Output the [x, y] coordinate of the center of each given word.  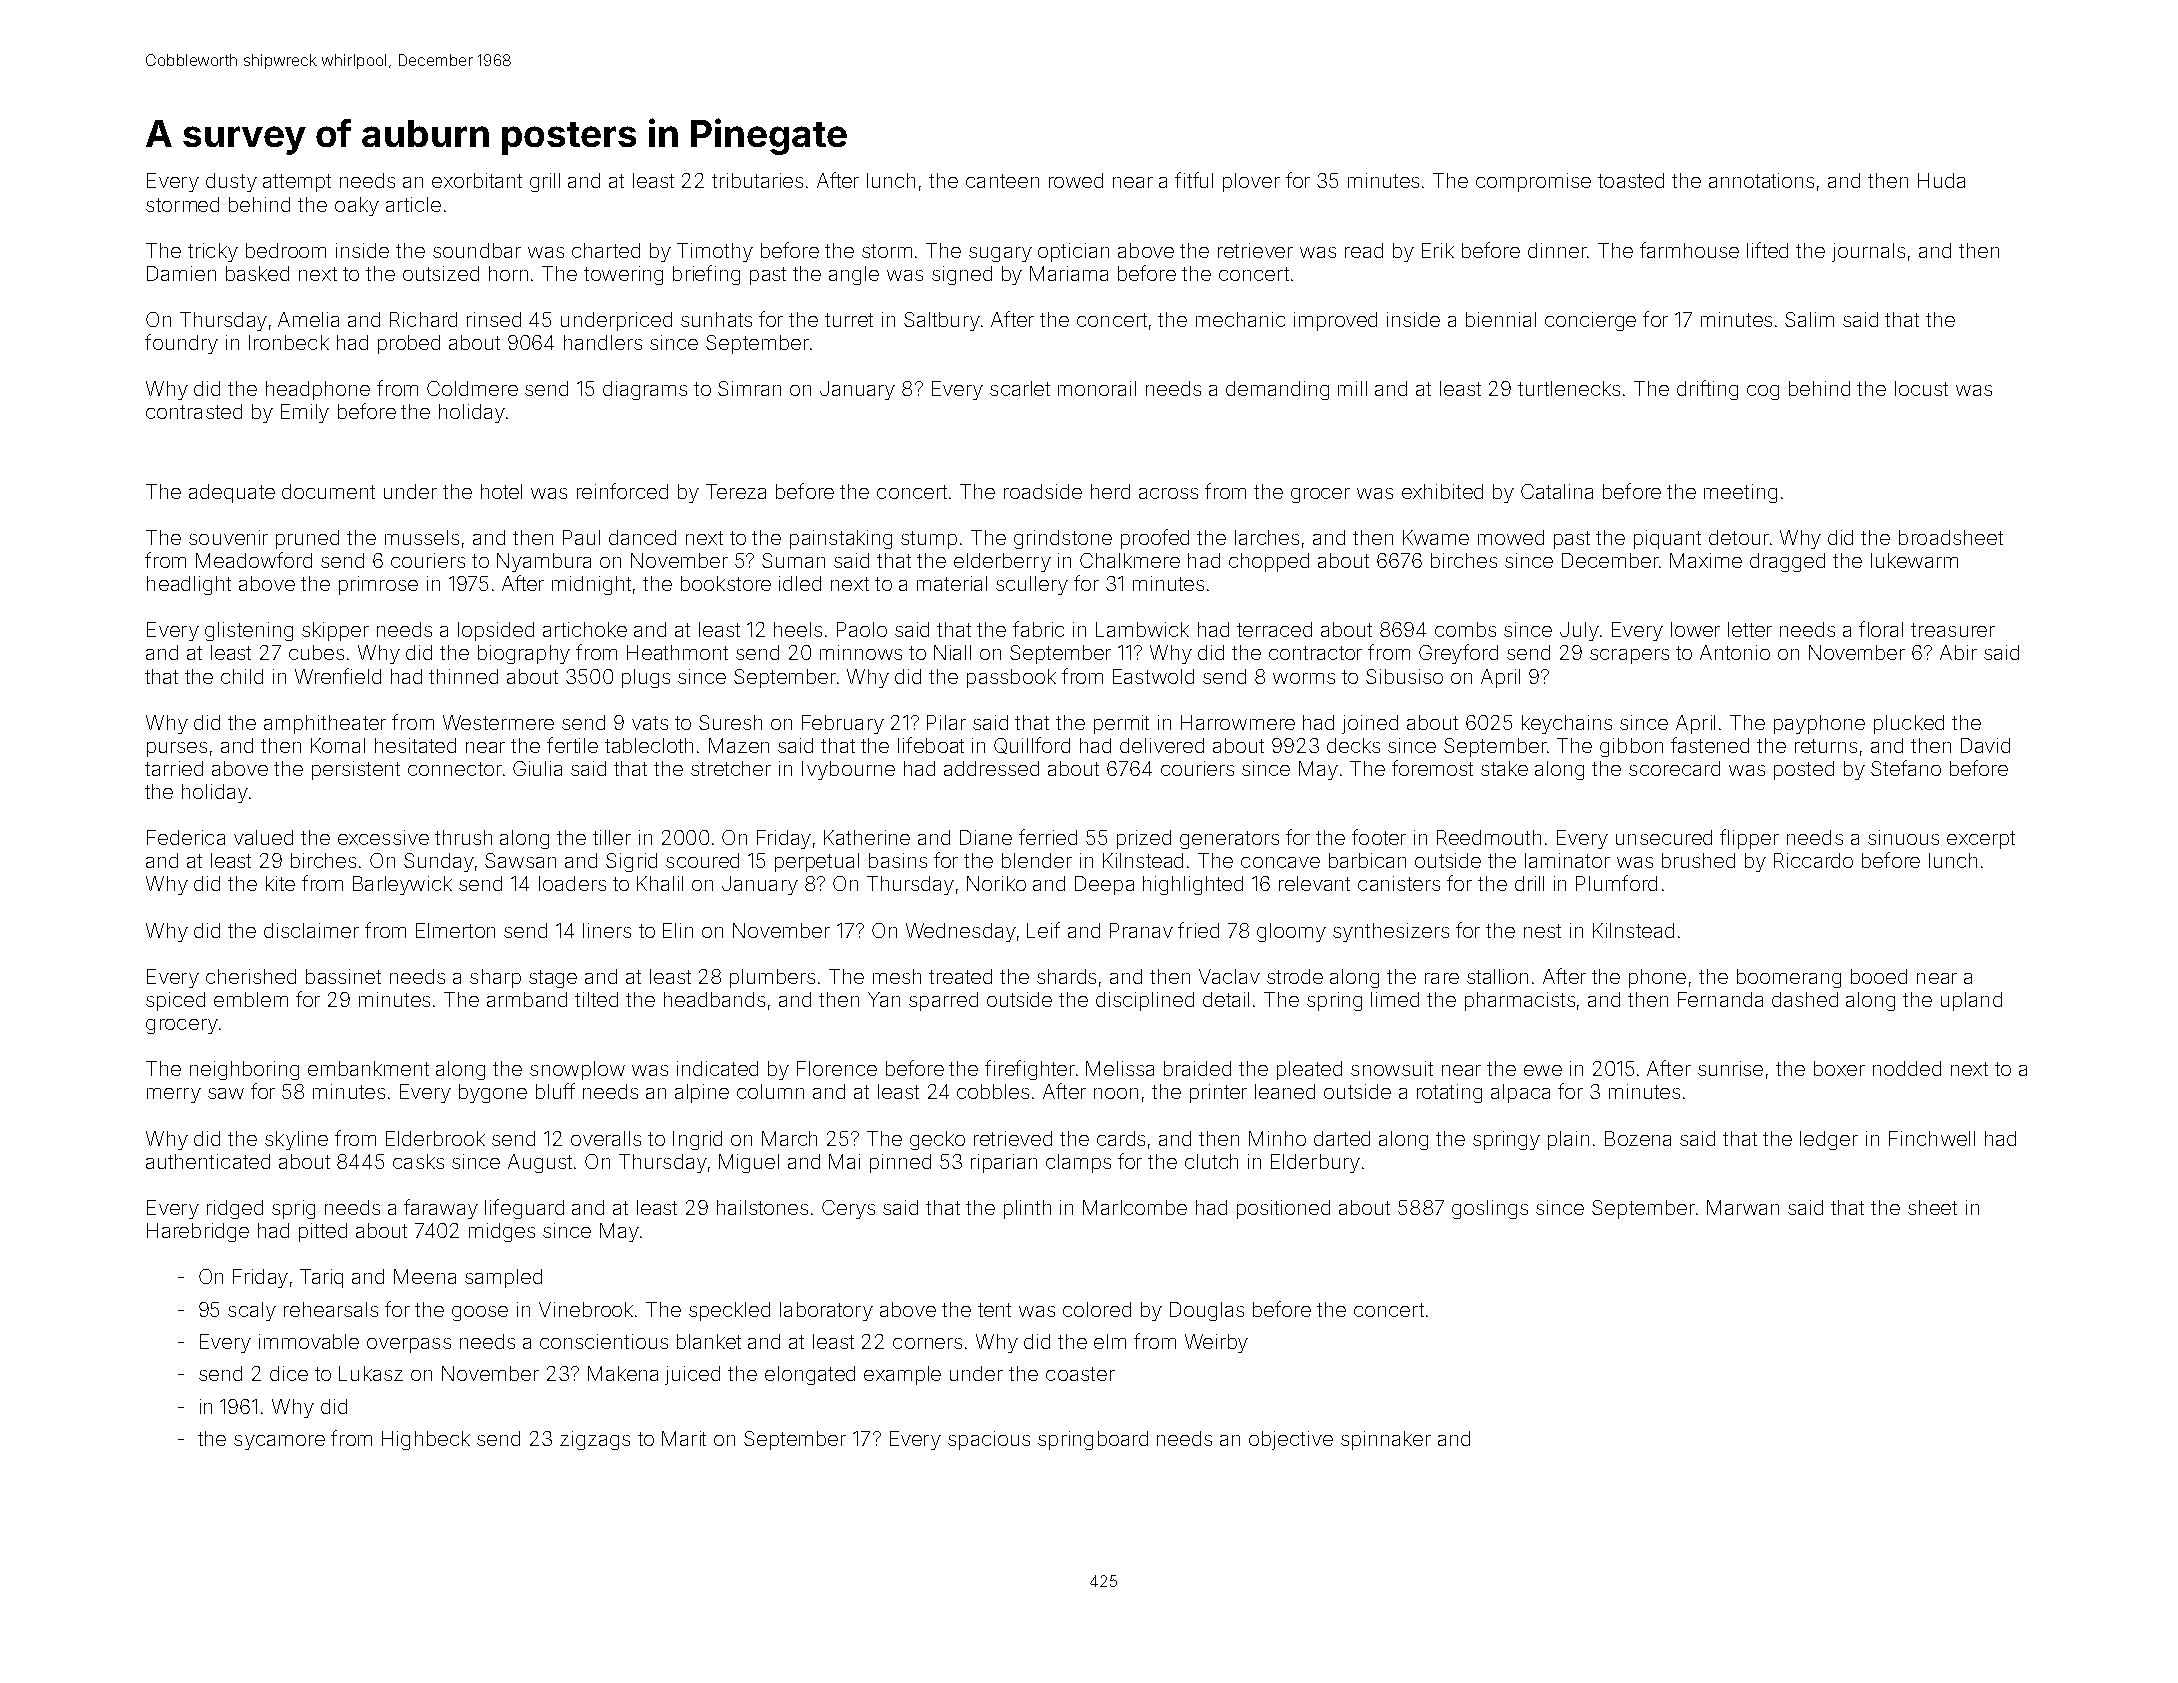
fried [1198, 930]
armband [527, 999]
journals [1868, 252]
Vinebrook [586, 1309]
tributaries [757, 180]
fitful [1194, 180]
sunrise [1730, 1068]
